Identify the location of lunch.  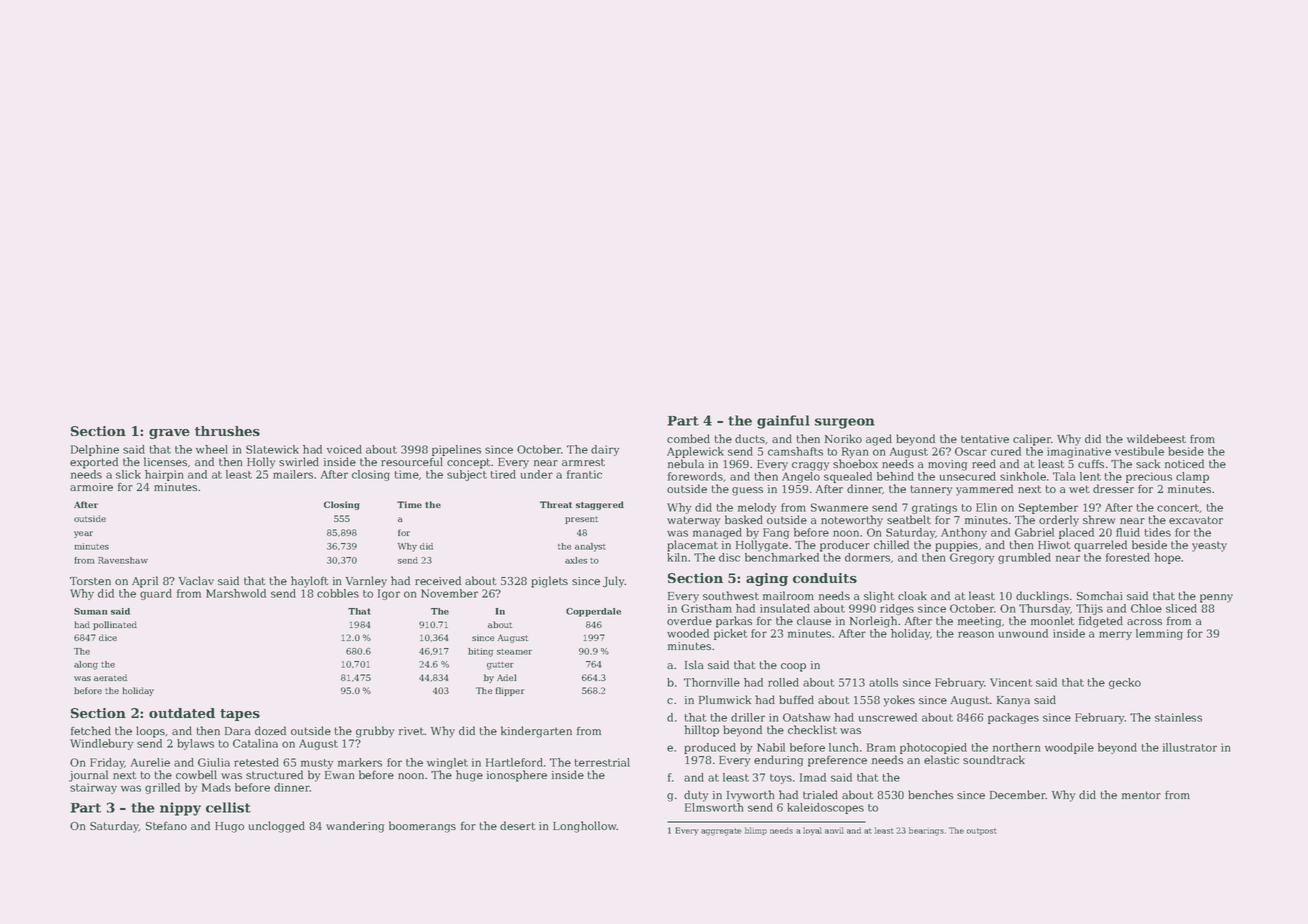
(843, 747).
